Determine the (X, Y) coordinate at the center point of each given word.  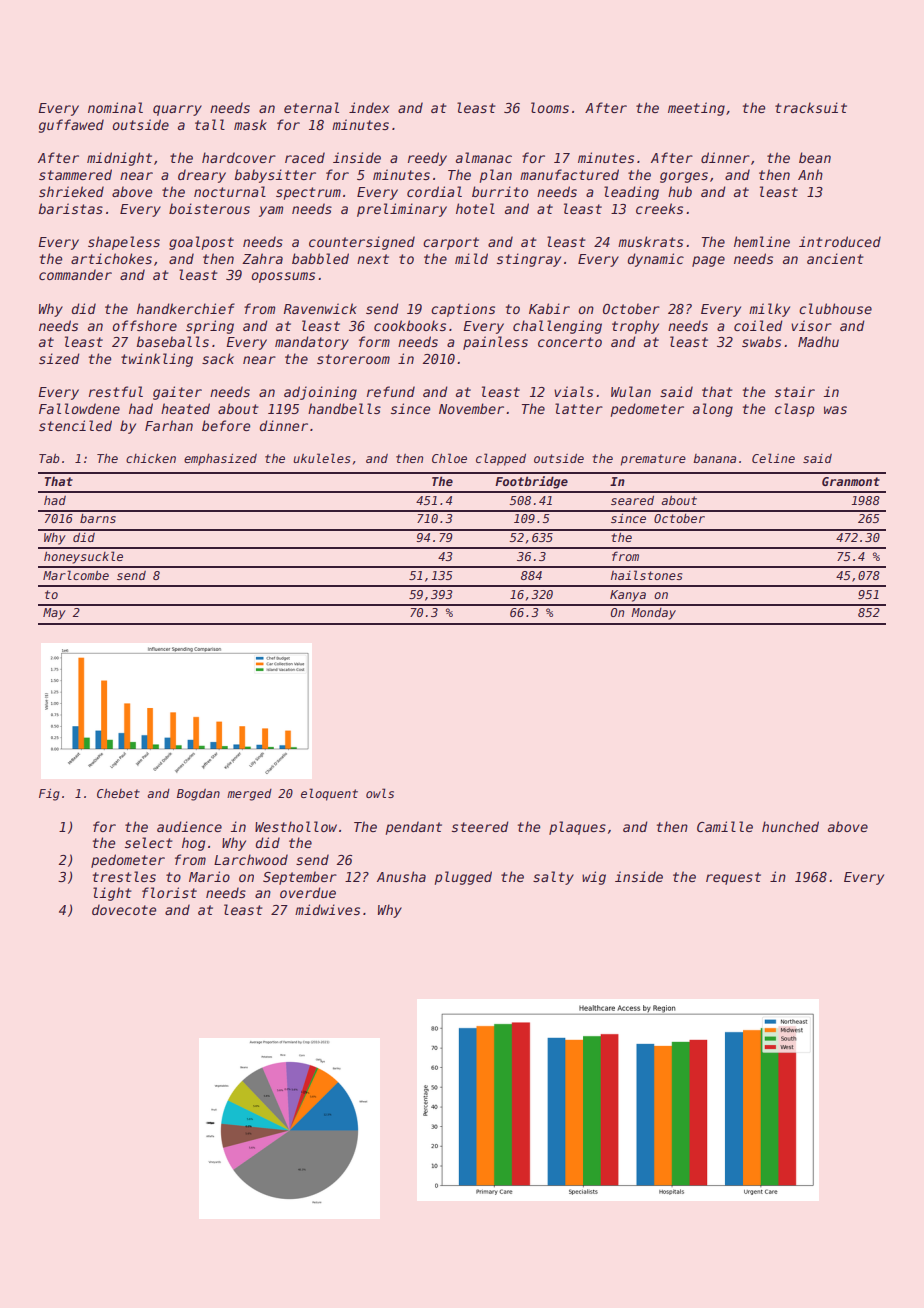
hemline (762, 241)
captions (463, 310)
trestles (124, 876)
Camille (725, 826)
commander (75, 274)
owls (380, 793)
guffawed (71, 126)
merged (249, 795)
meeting (696, 109)
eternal (311, 107)
